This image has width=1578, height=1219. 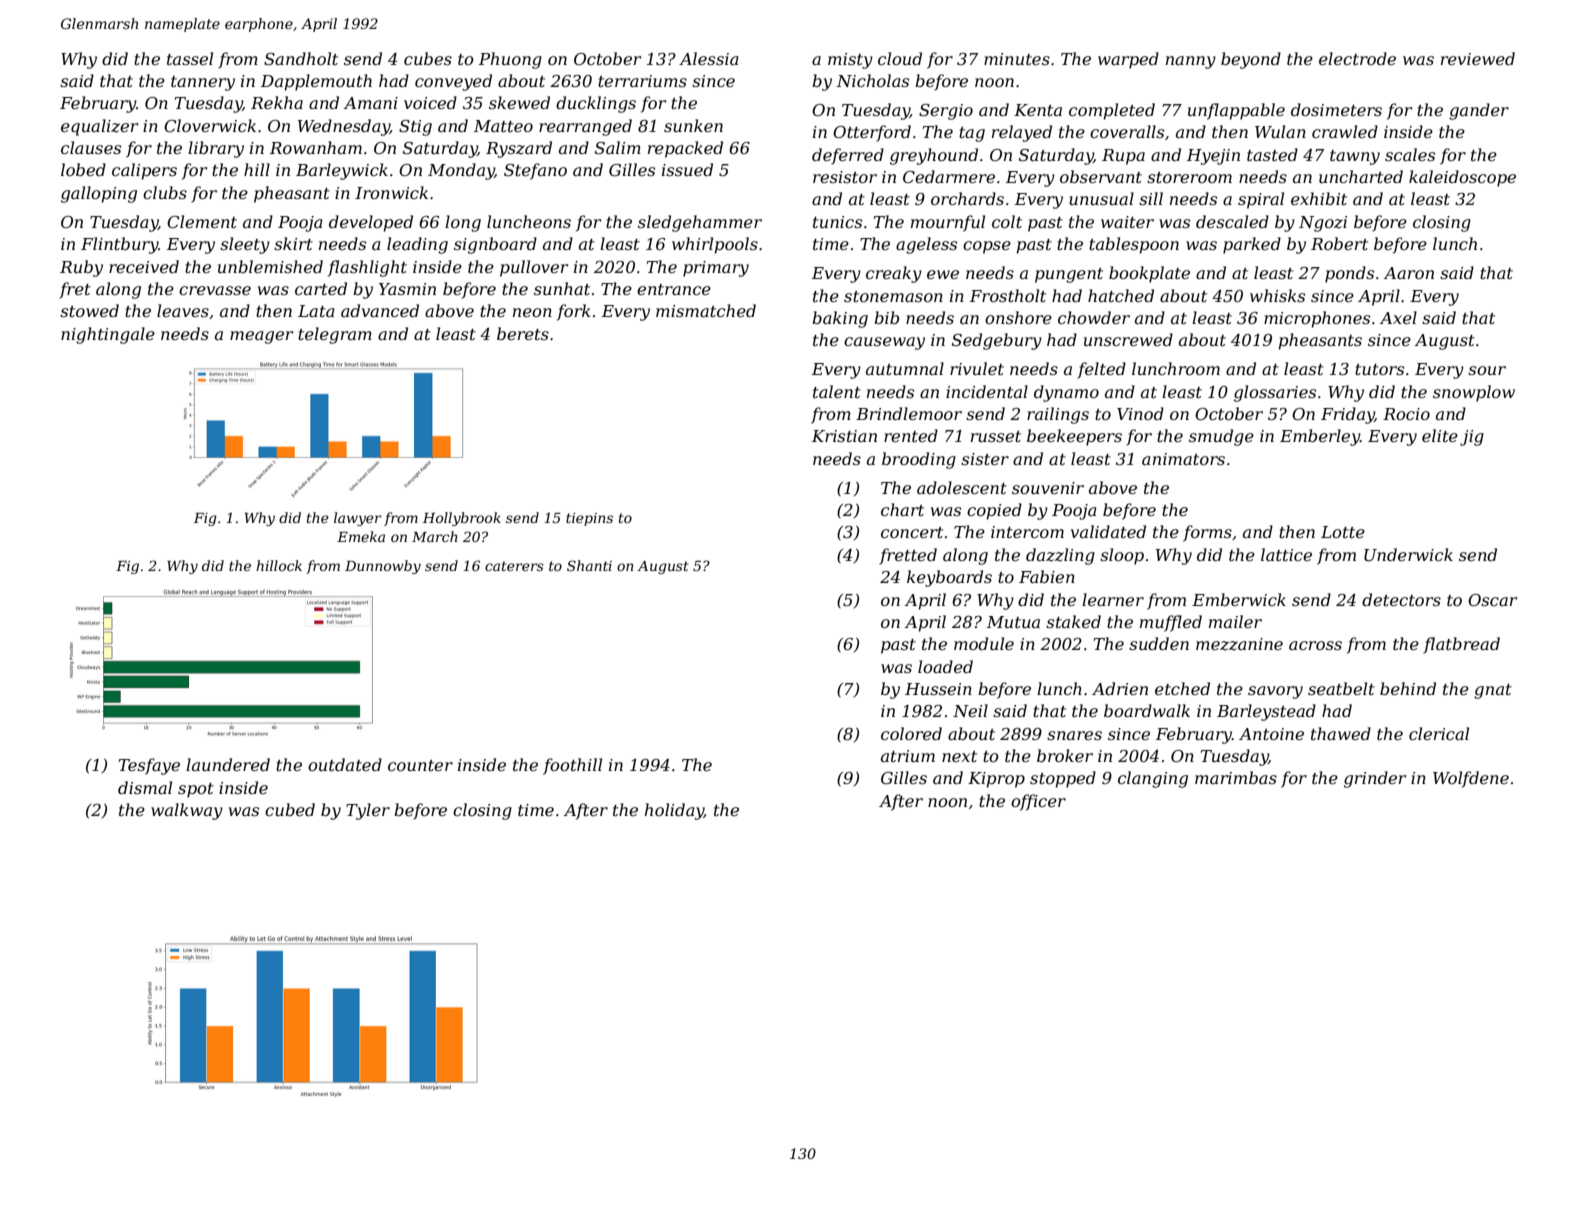 I want to click on Dunnowby, so click(x=383, y=567).
